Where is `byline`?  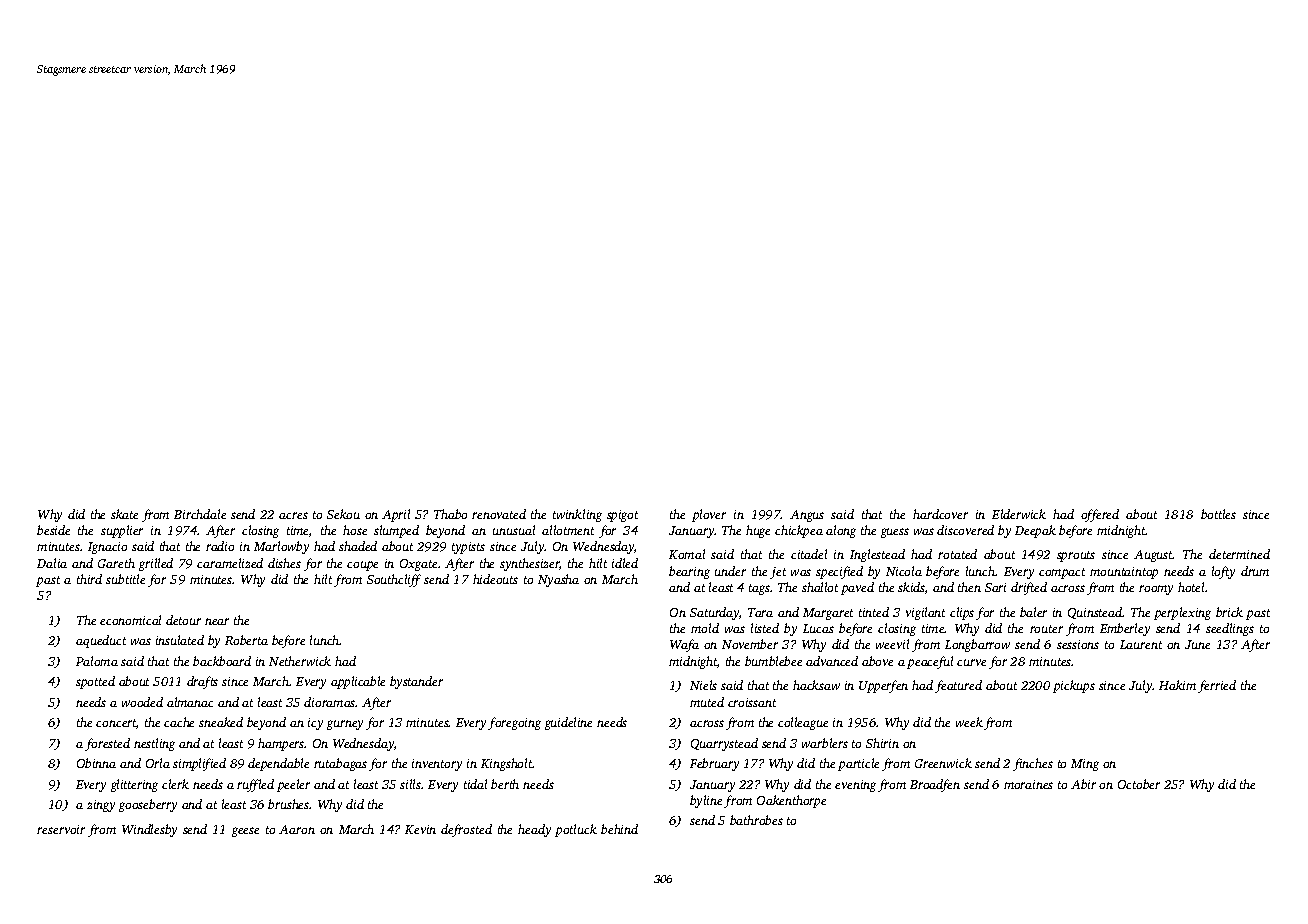
byline is located at coordinates (706, 801).
